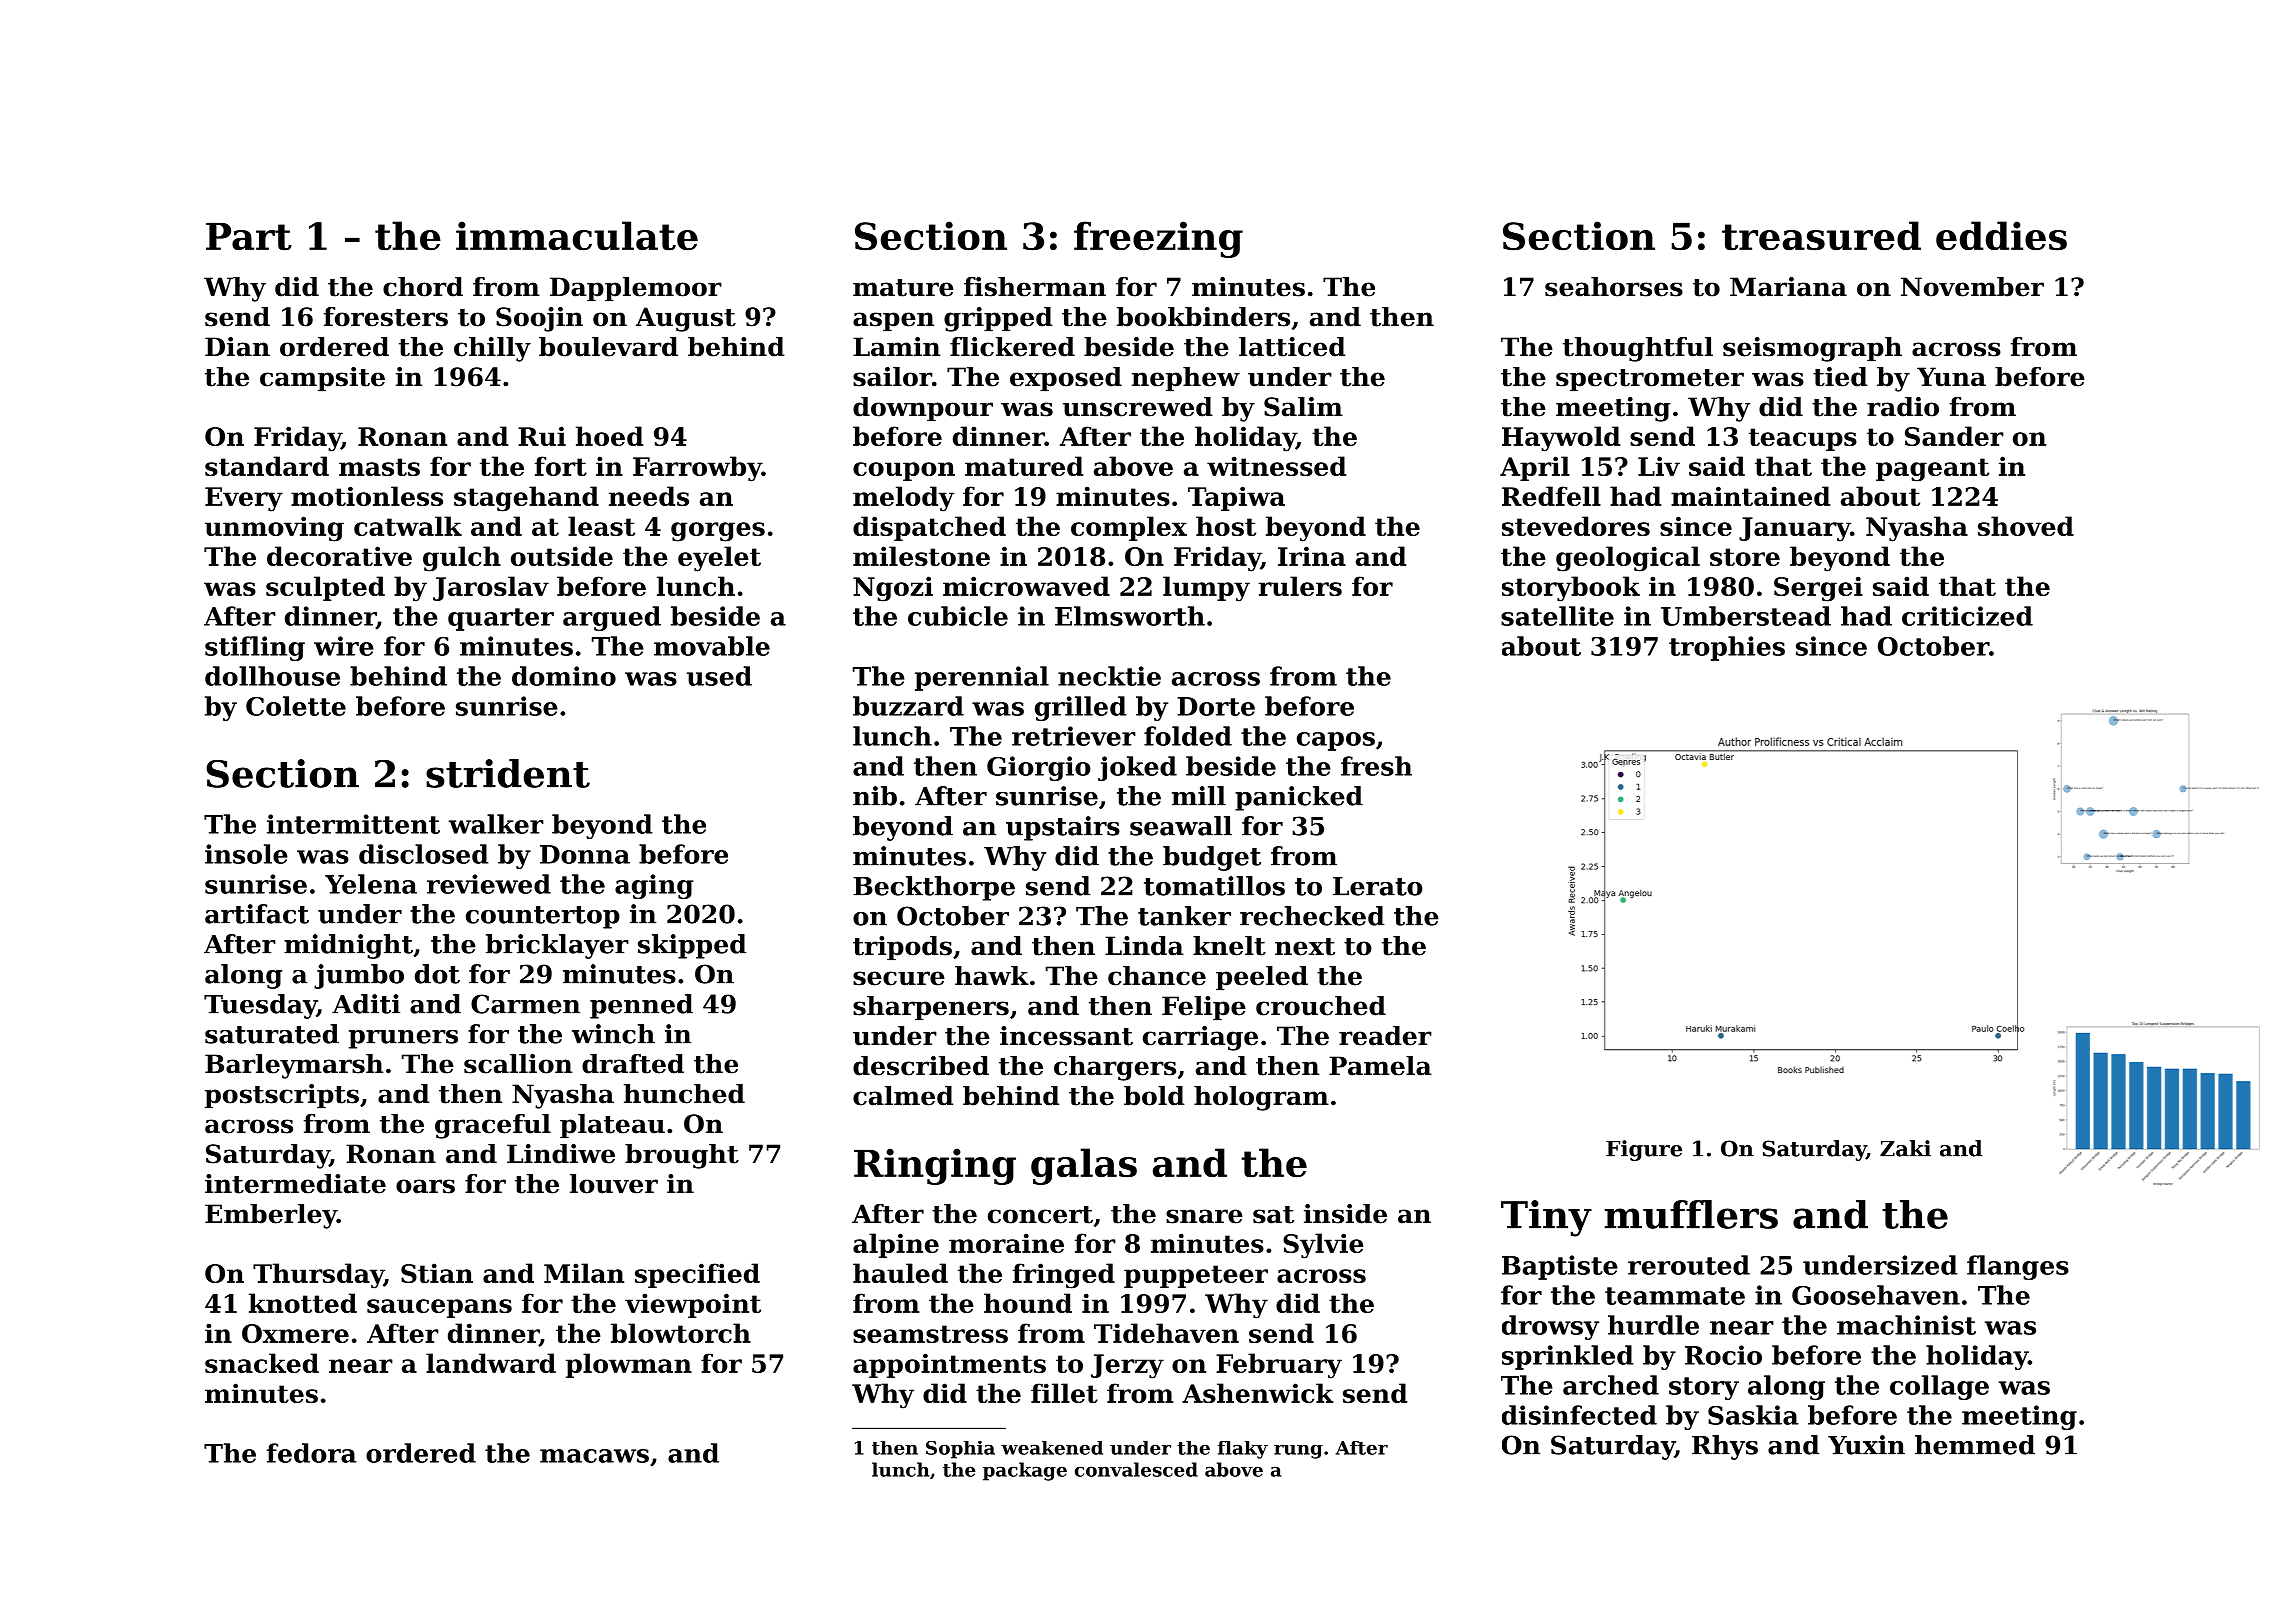  Describe the element at coordinates (1579, 1415) in the screenshot. I see `disinfected` at that location.
